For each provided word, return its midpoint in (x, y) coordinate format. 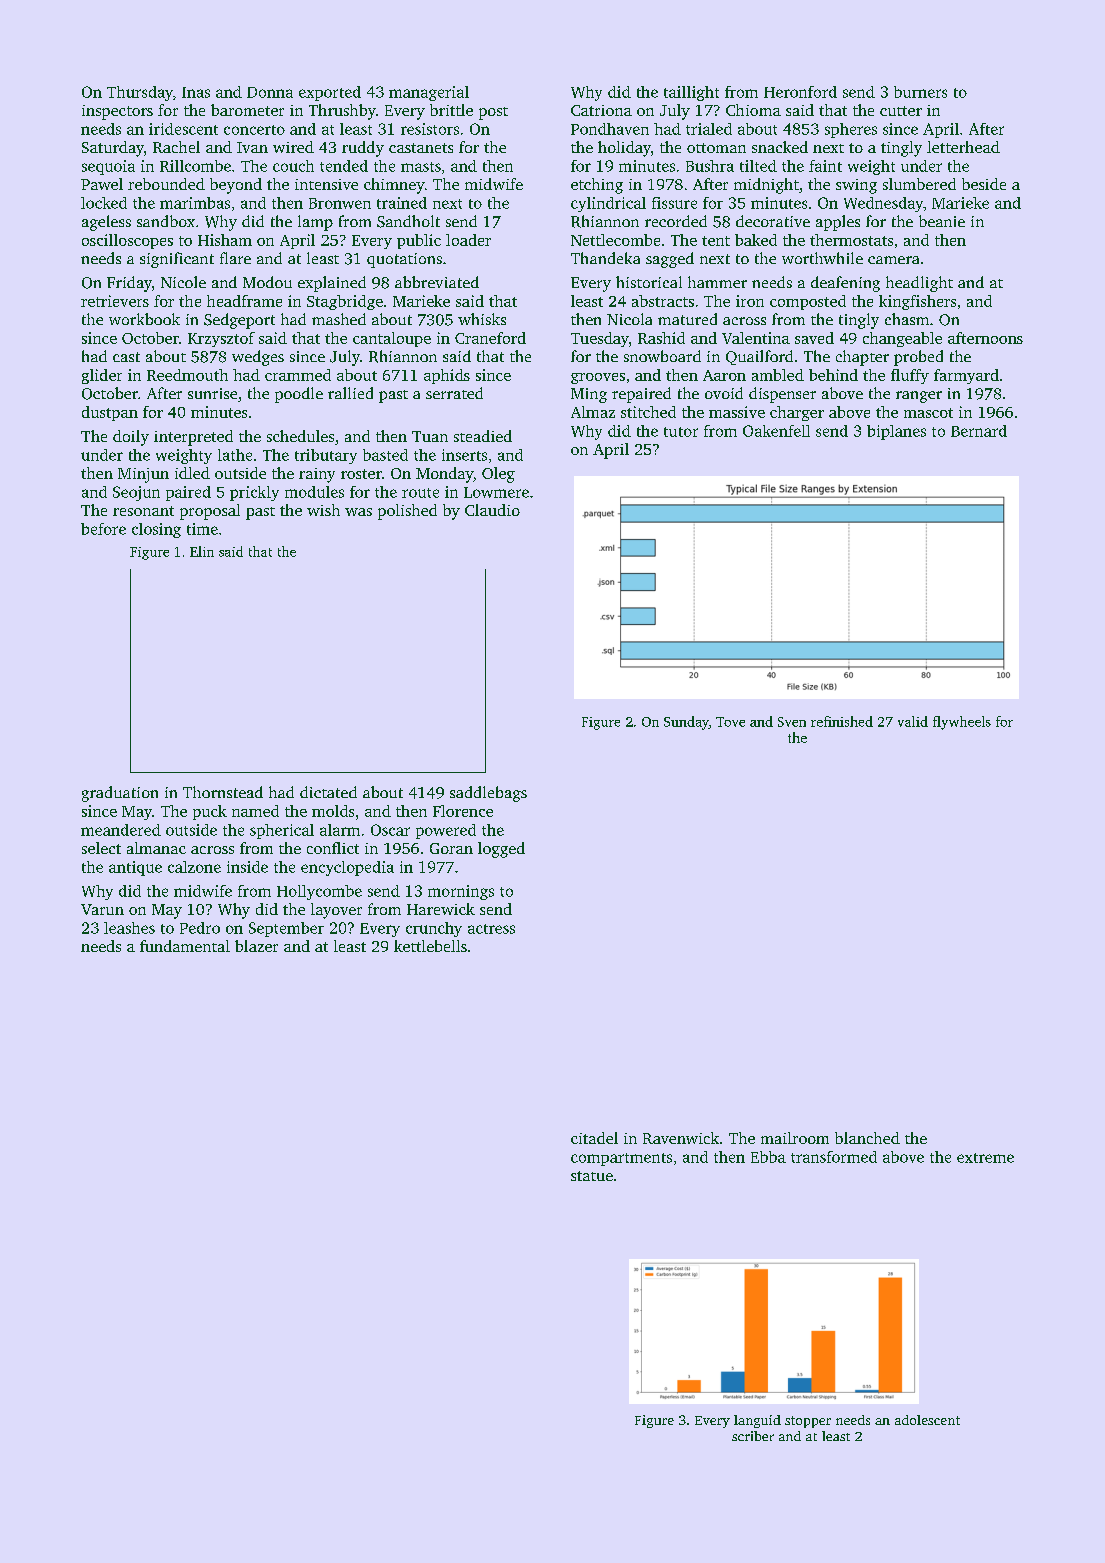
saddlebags (488, 794)
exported (330, 93)
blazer (256, 946)
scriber (753, 1436)
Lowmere (496, 492)
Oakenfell (776, 431)
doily (131, 438)
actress (491, 929)
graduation (120, 794)
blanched (867, 1138)
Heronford (800, 92)
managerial (429, 93)
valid (913, 721)
